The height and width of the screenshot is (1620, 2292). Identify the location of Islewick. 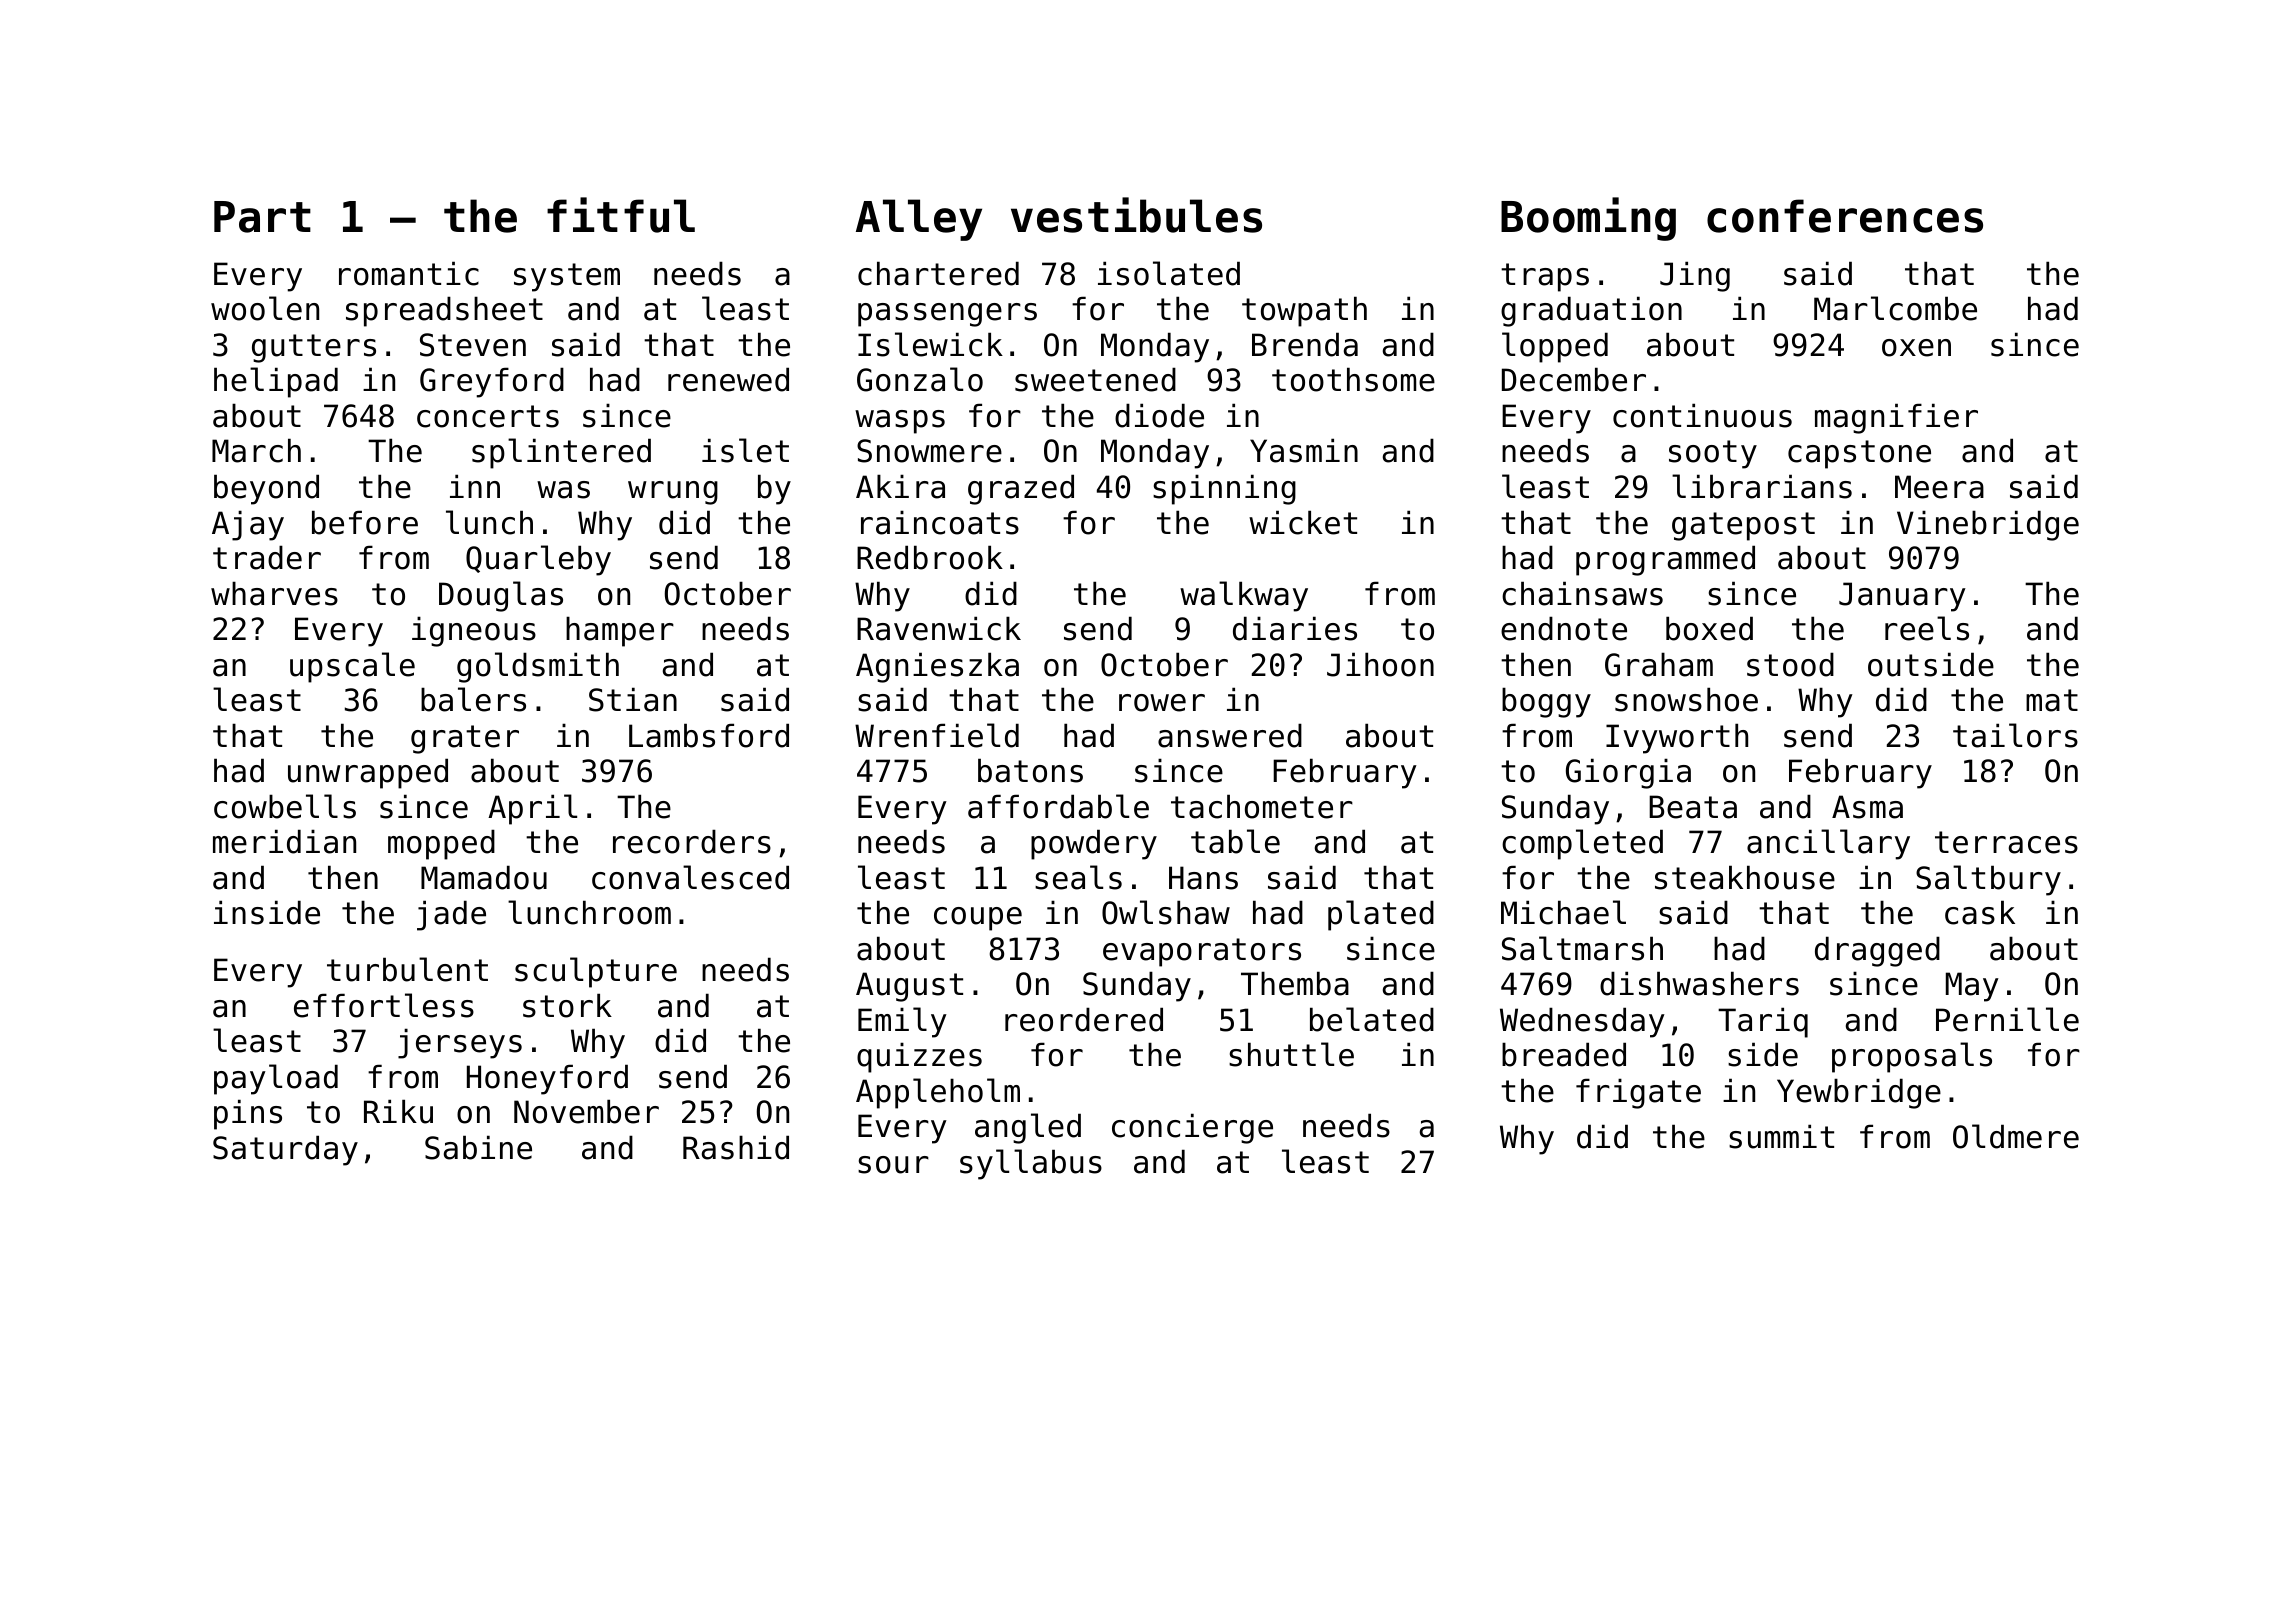
(930, 344).
